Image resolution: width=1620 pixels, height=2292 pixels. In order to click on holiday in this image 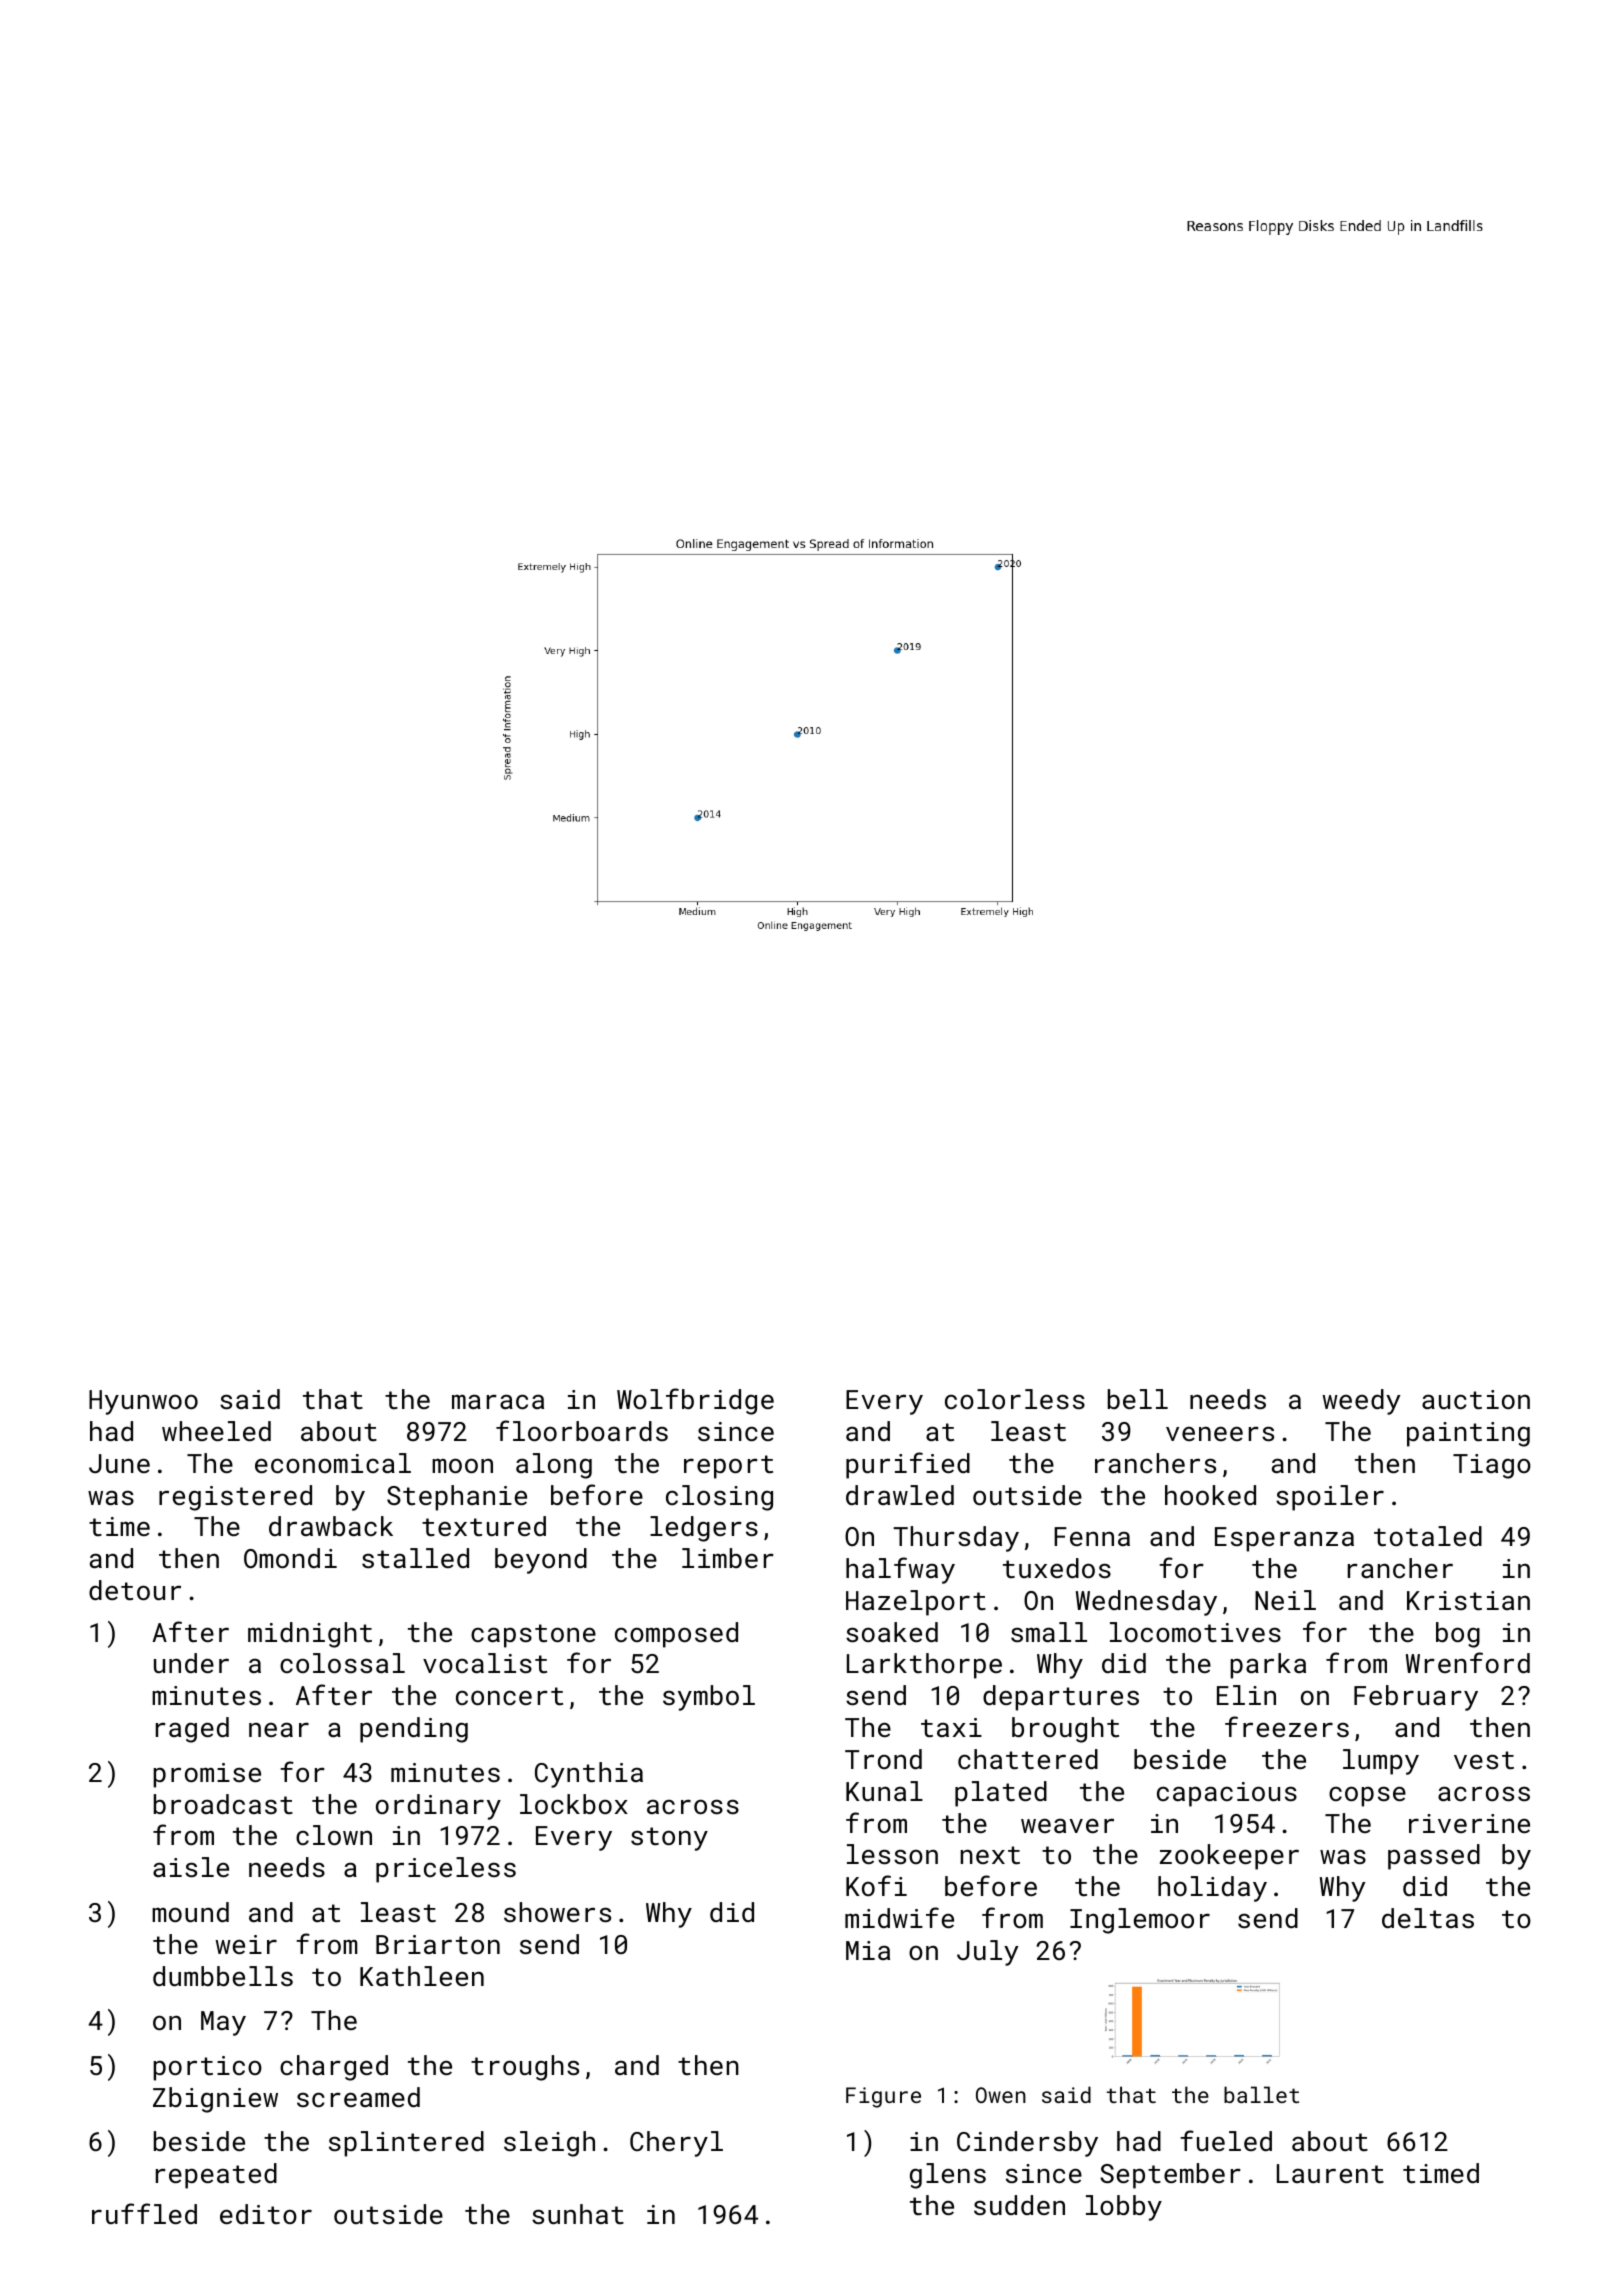, I will do `click(1212, 1889)`.
